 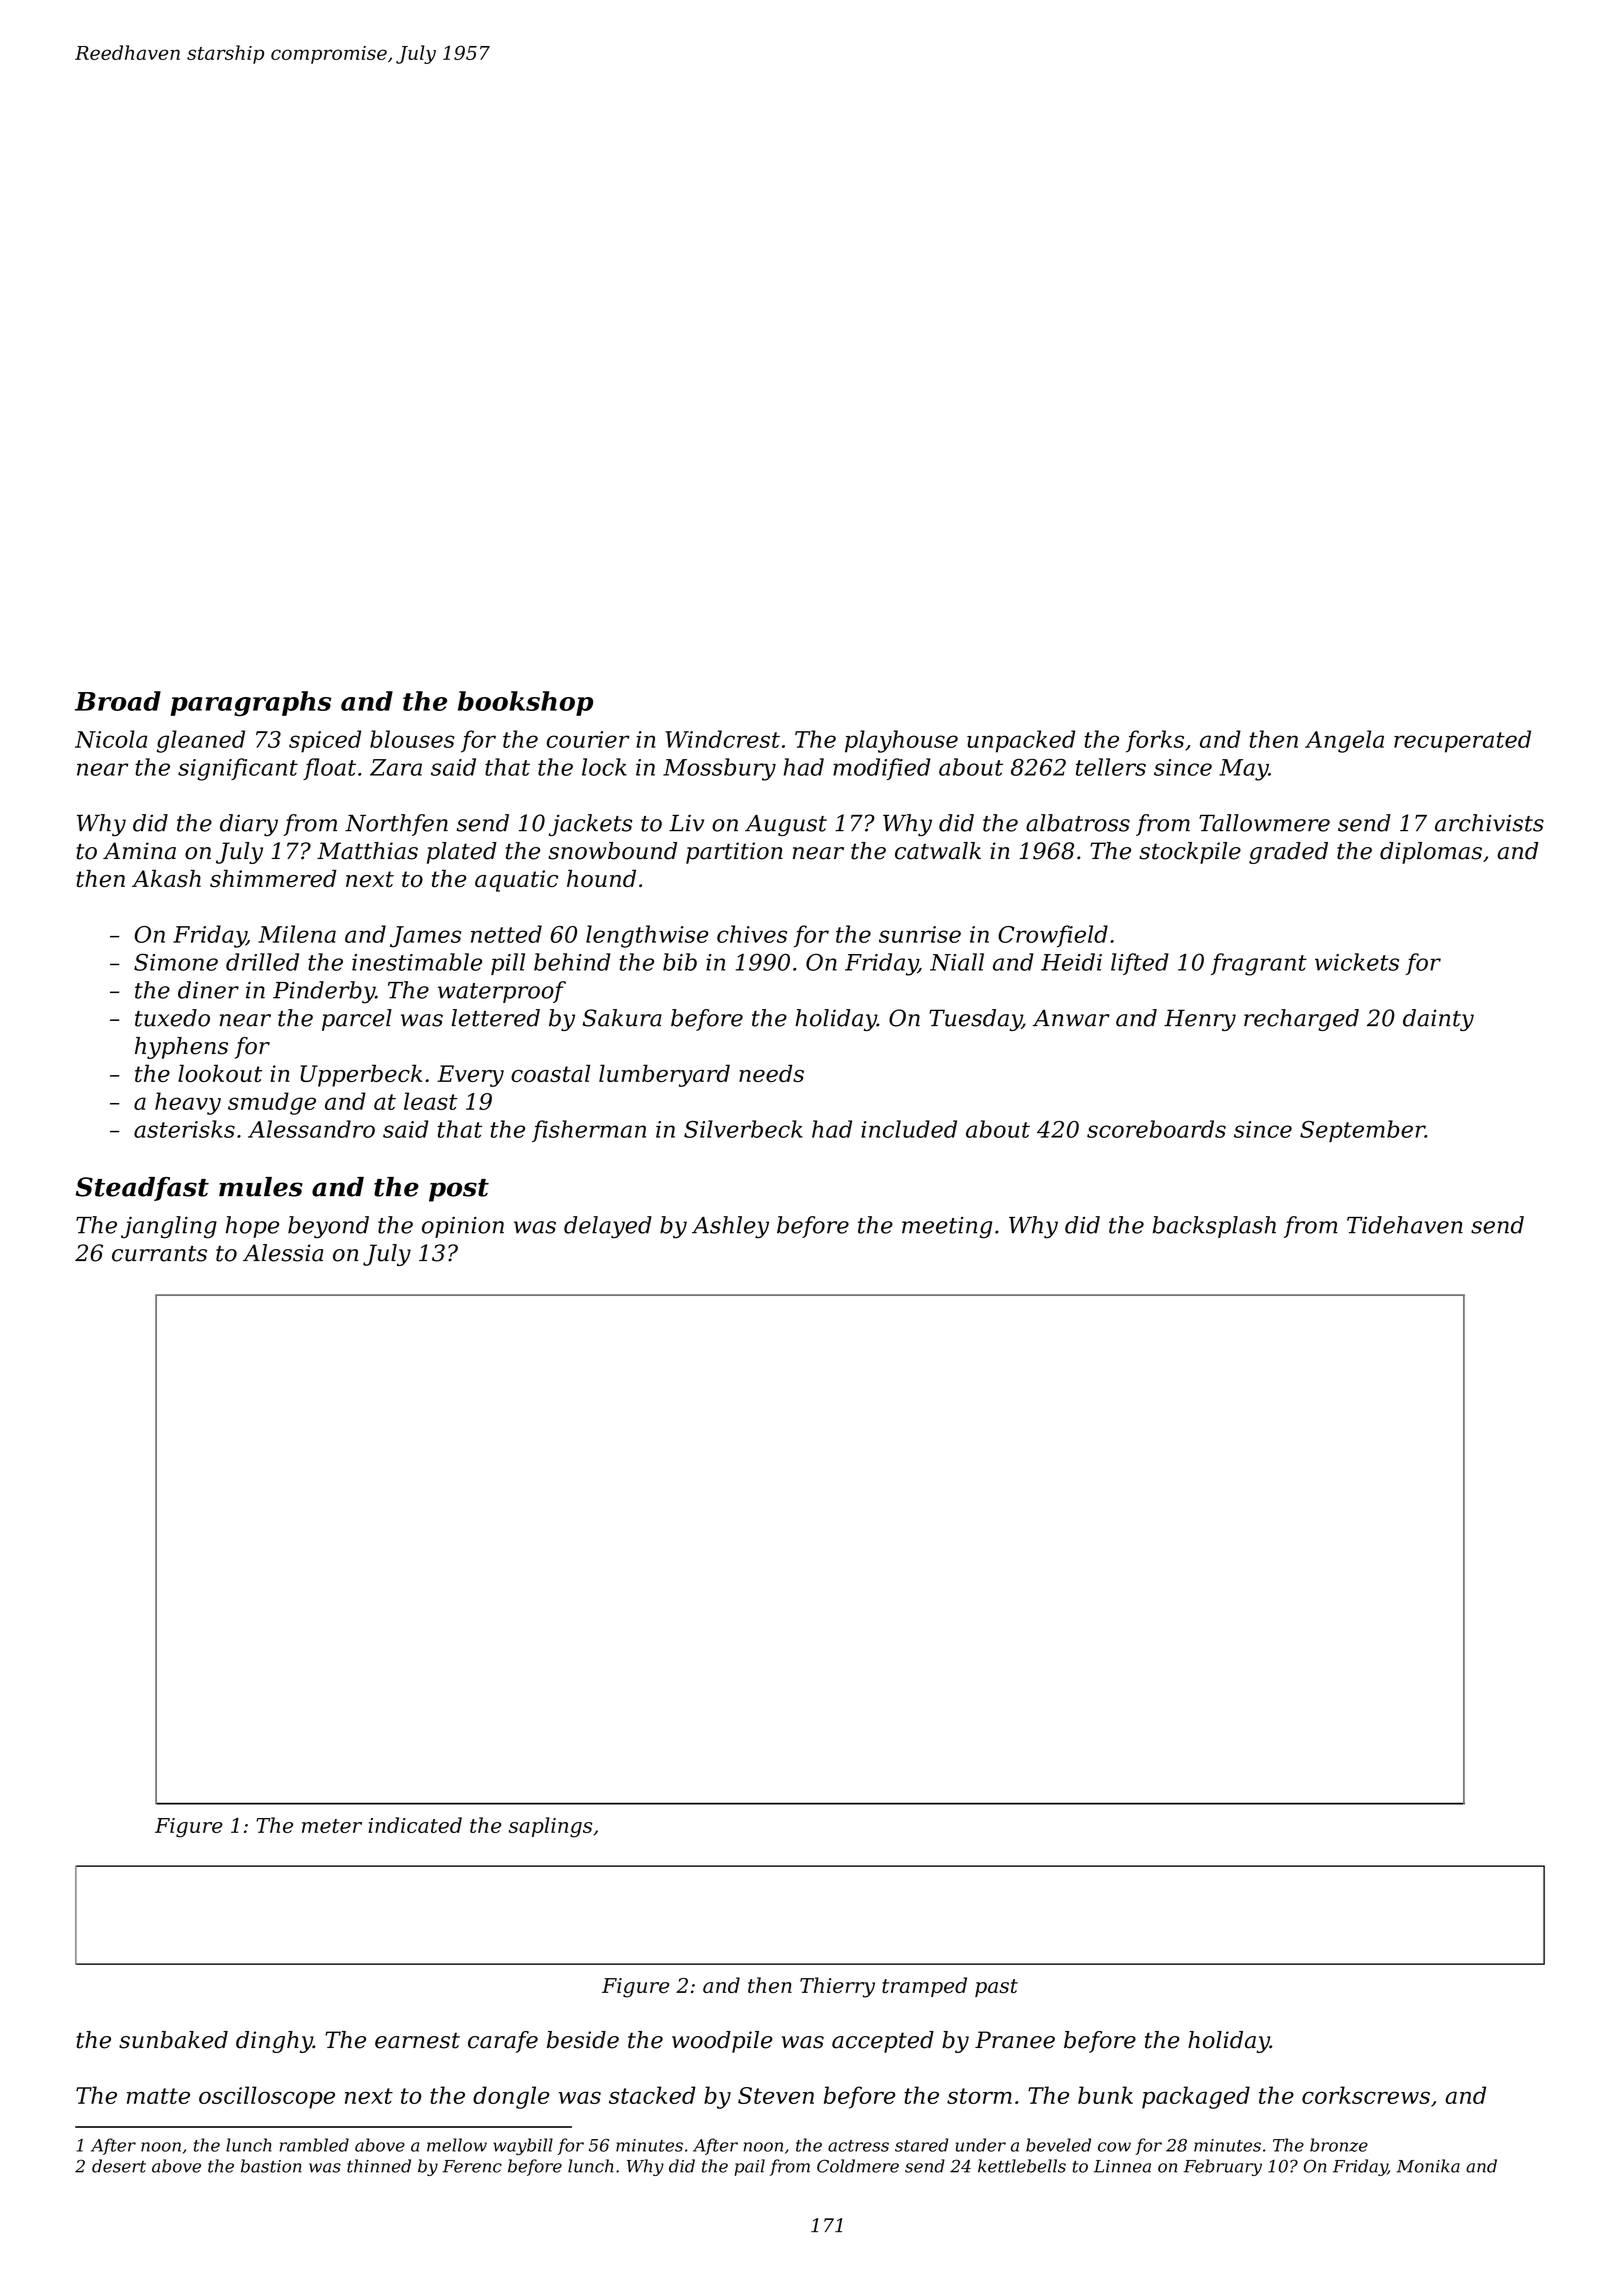 What do you see at coordinates (996, 1988) in the screenshot?
I see `past` at bounding box center [996, 1988].
